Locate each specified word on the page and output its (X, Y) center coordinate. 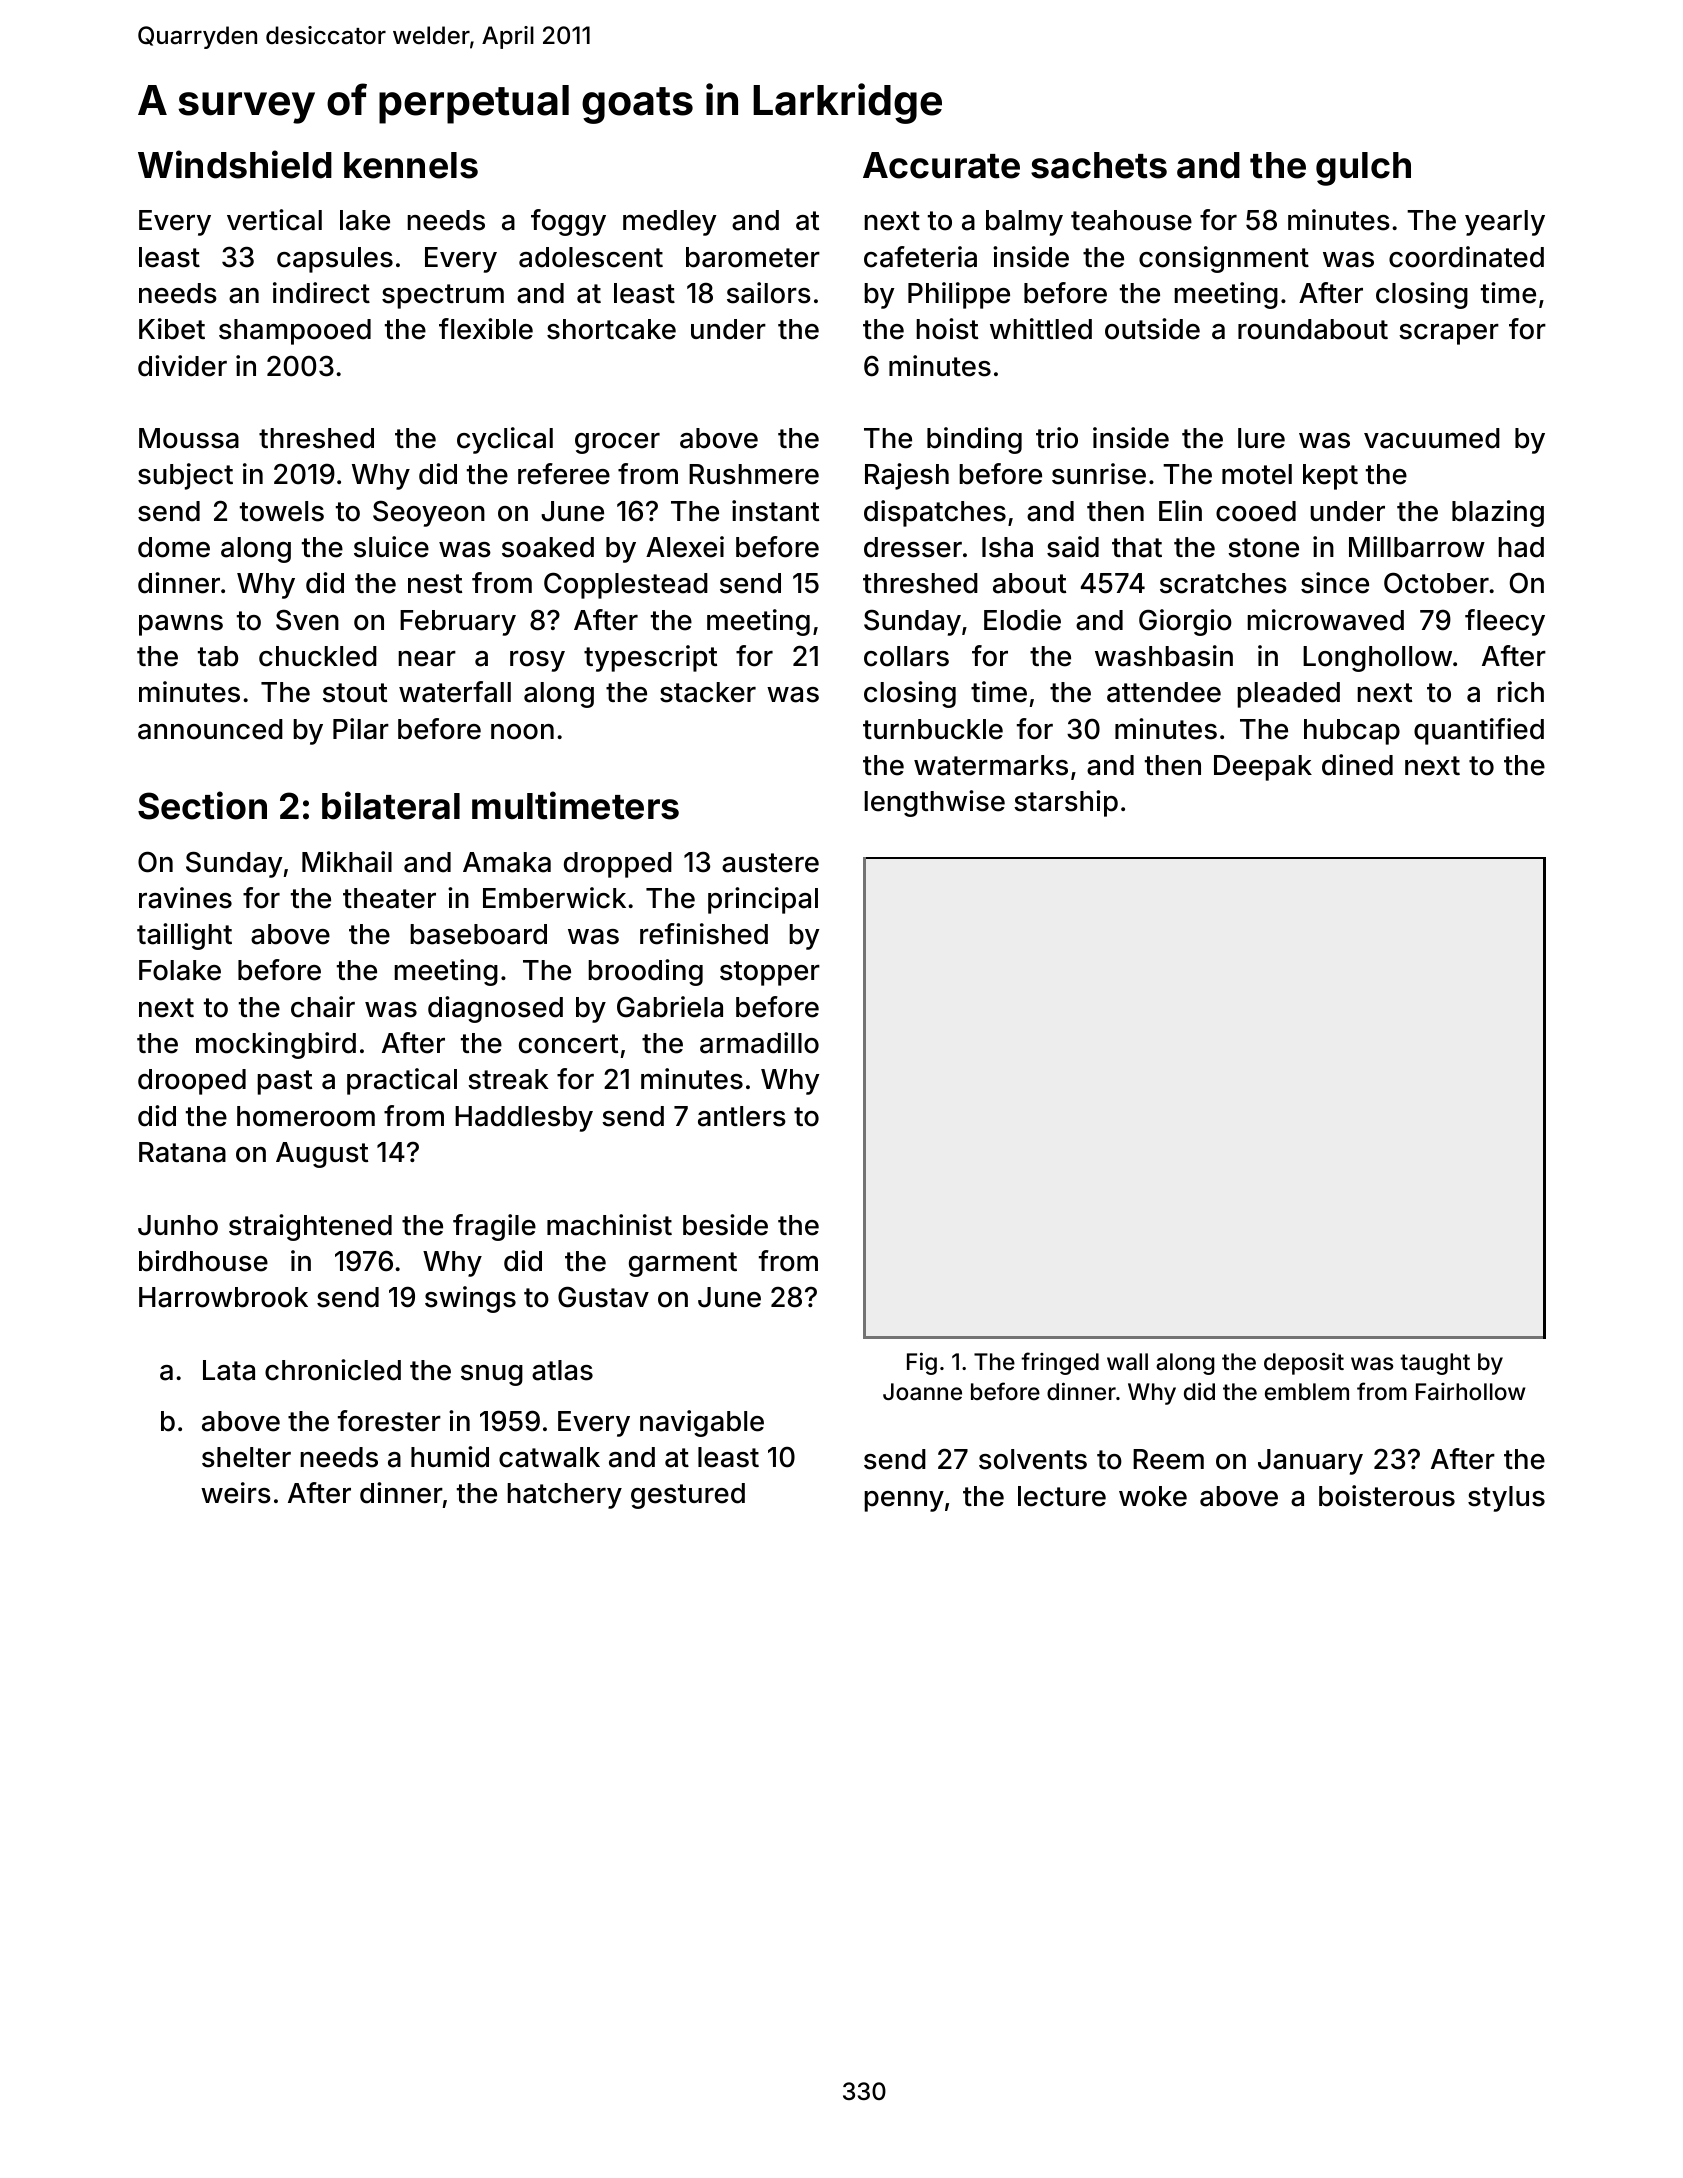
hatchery (564, 1496)
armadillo (759, 1043)
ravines (185, 898)
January (1310, 1462)
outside (1152, 329)
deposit (1304, 1364)
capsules (335, 260)
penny (904, 1501)
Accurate (941, 165)
